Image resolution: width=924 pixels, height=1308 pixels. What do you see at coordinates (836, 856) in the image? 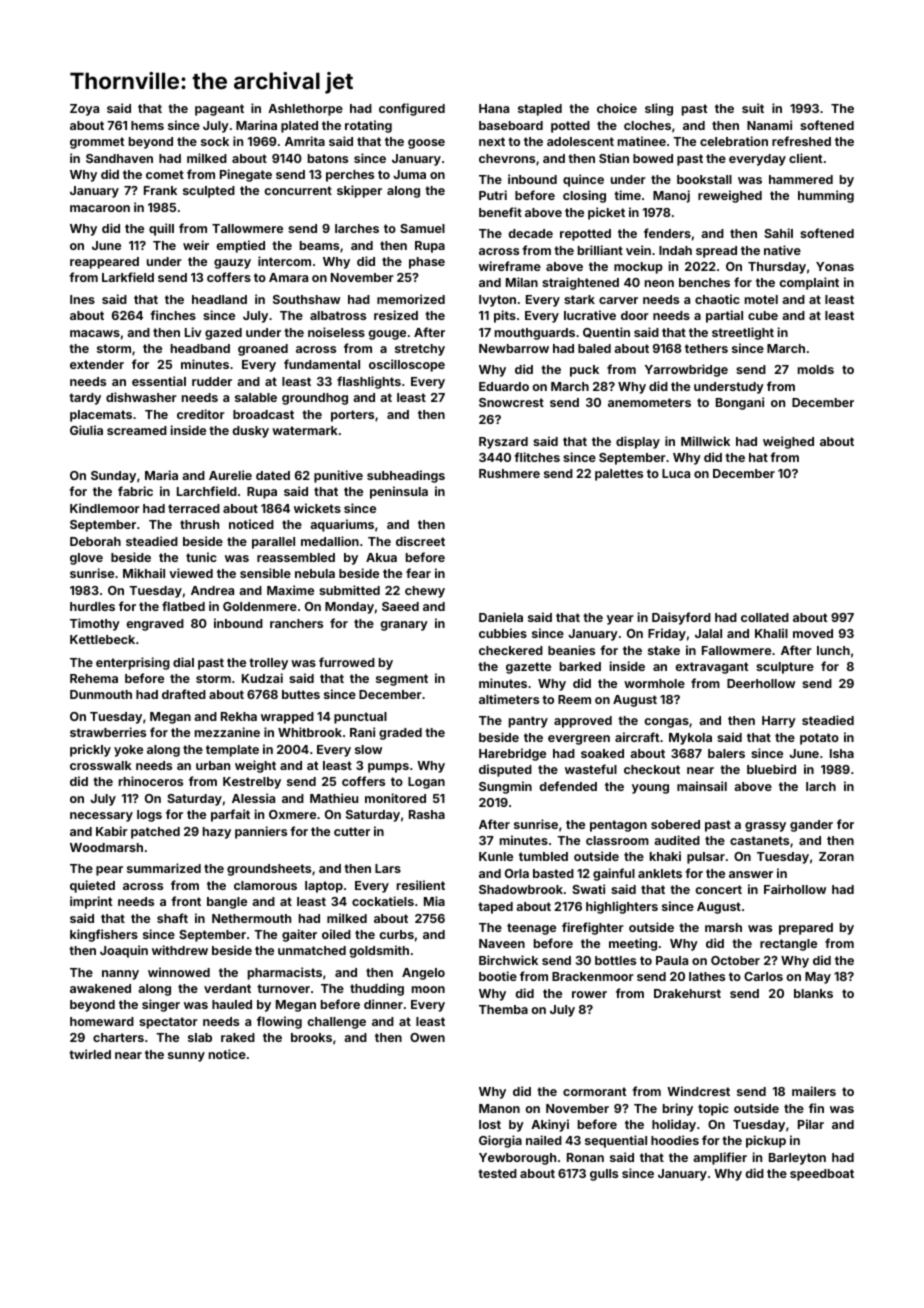
I see `Zoran` at bounding box center [836, 856].
